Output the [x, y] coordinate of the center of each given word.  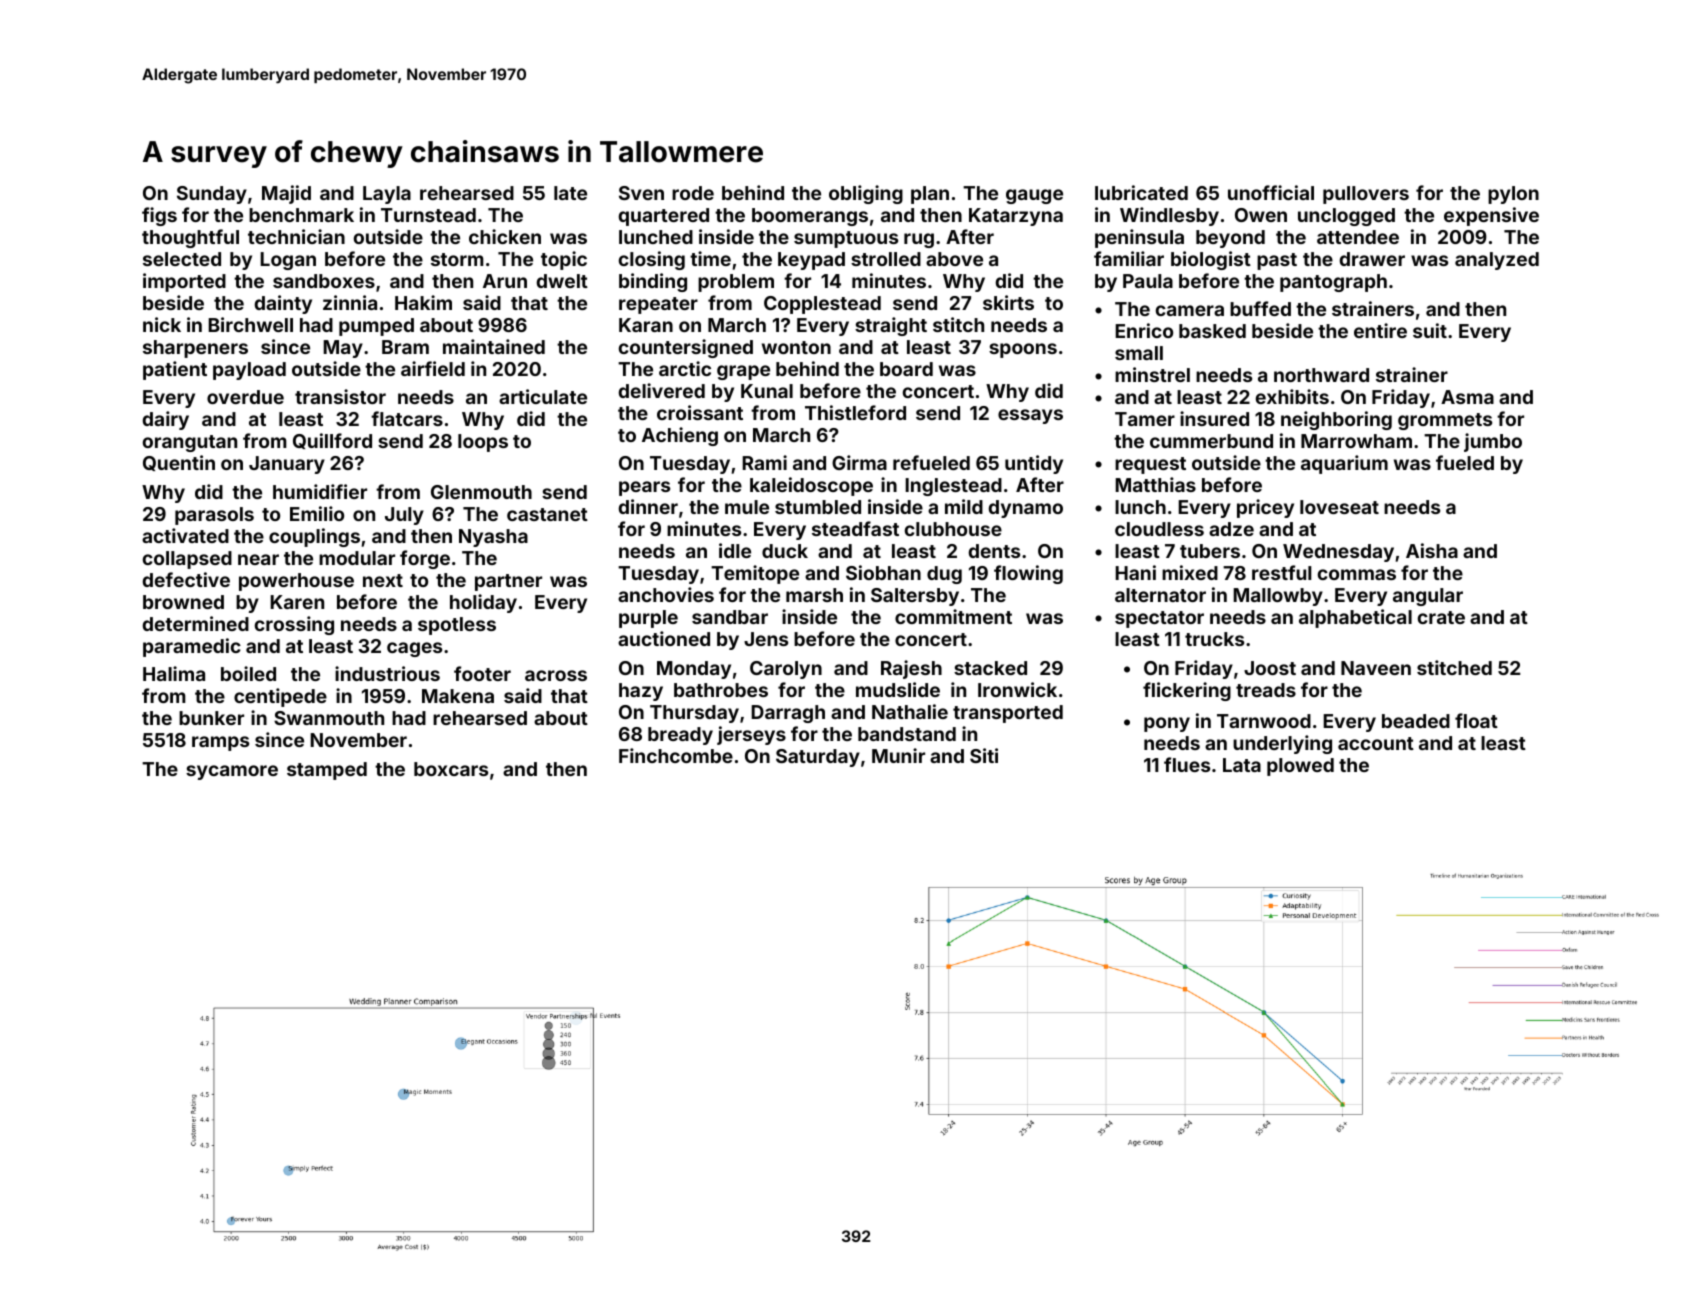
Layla [387, 195]
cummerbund [1211, 441]
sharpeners [195, 349]
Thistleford [855, 412]
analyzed [1497, 261]
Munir [898, 755]
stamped [327, 771]
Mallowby [1278, 597]
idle [735, 550]
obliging [866, 194]
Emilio [317, 513]
